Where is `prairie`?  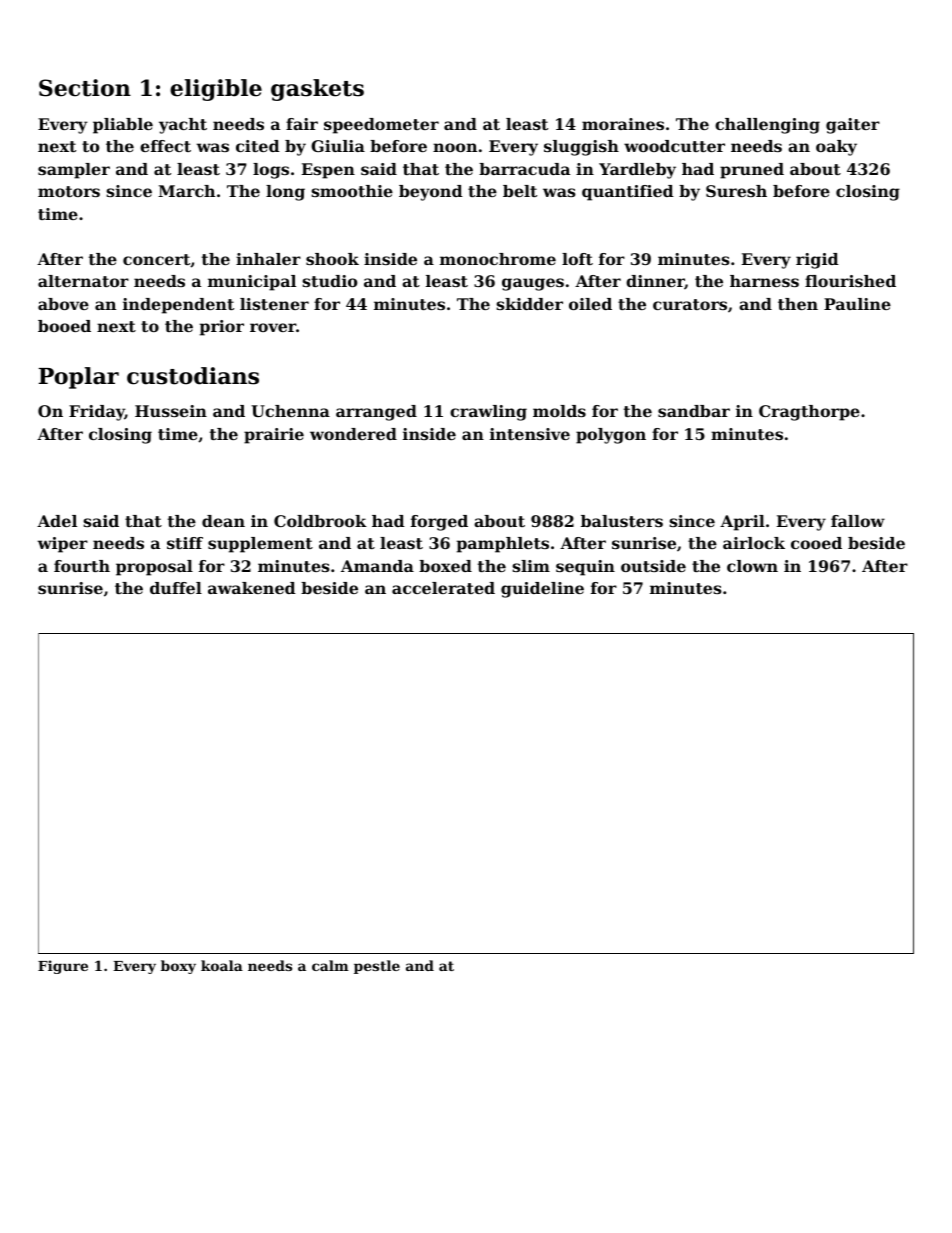 prairie is located at coordinates (274, 436).
